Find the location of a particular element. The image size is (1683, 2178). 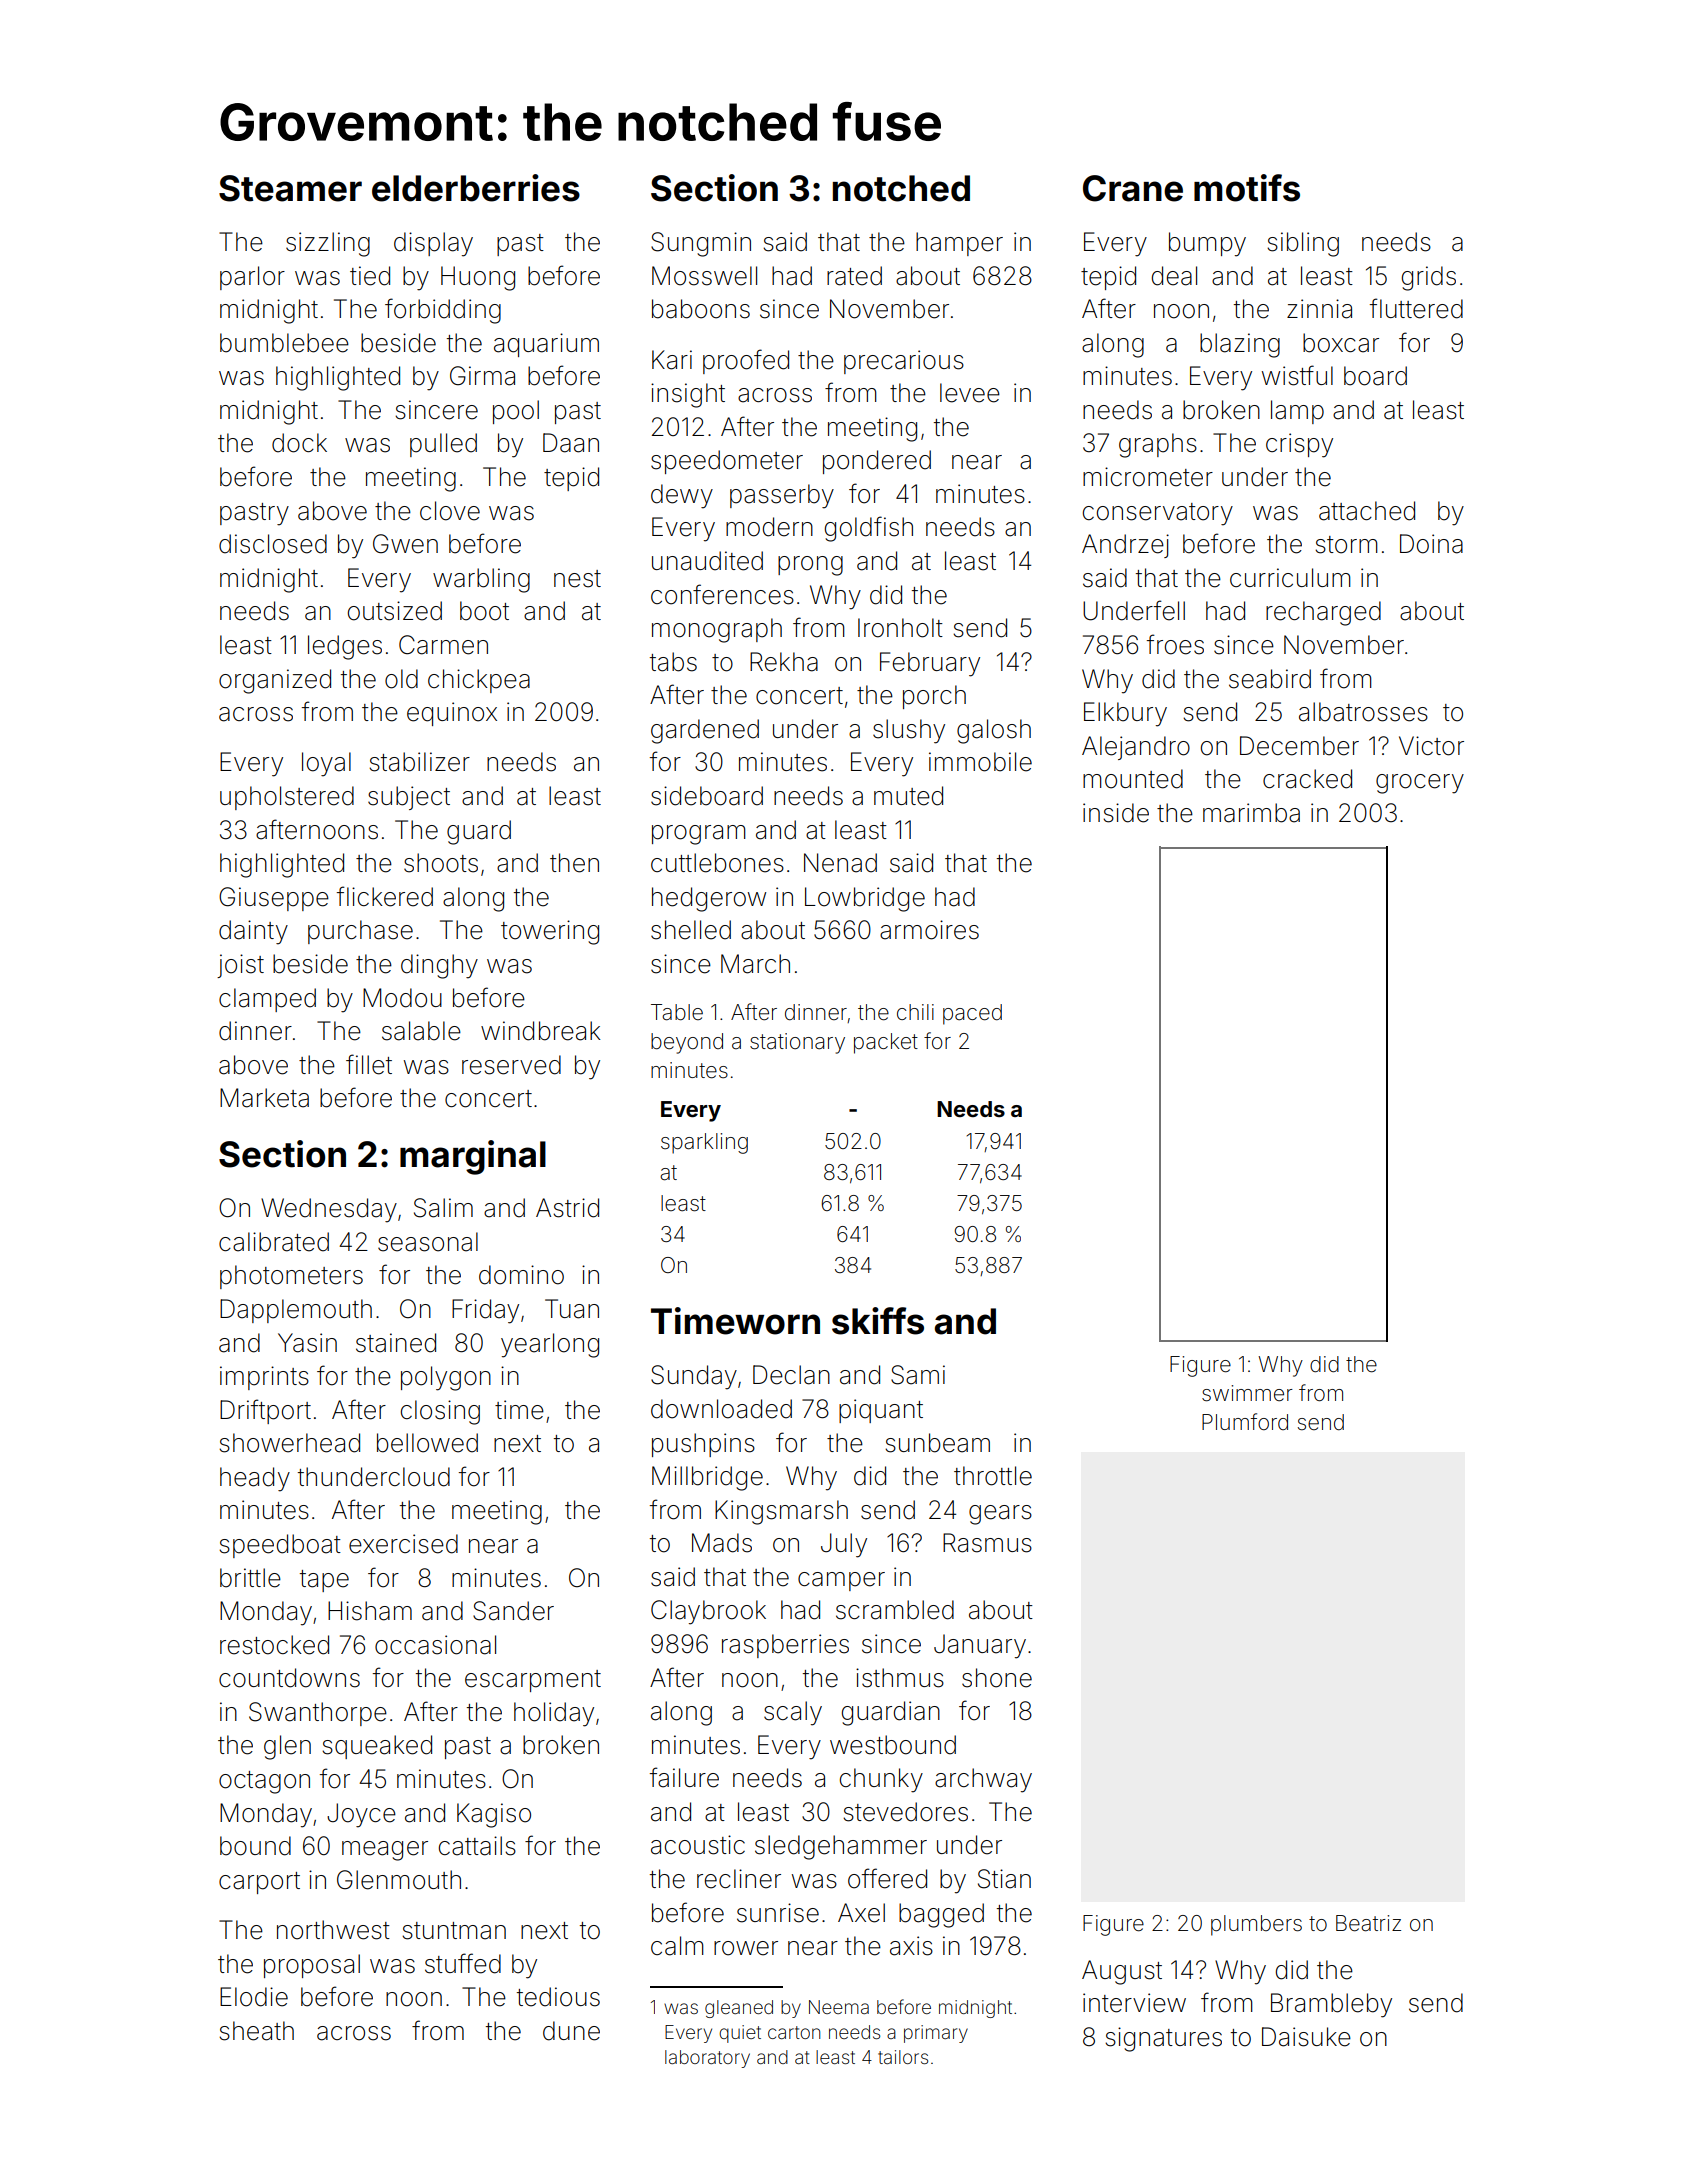

marimba is located at coordinates (1251, 813).
